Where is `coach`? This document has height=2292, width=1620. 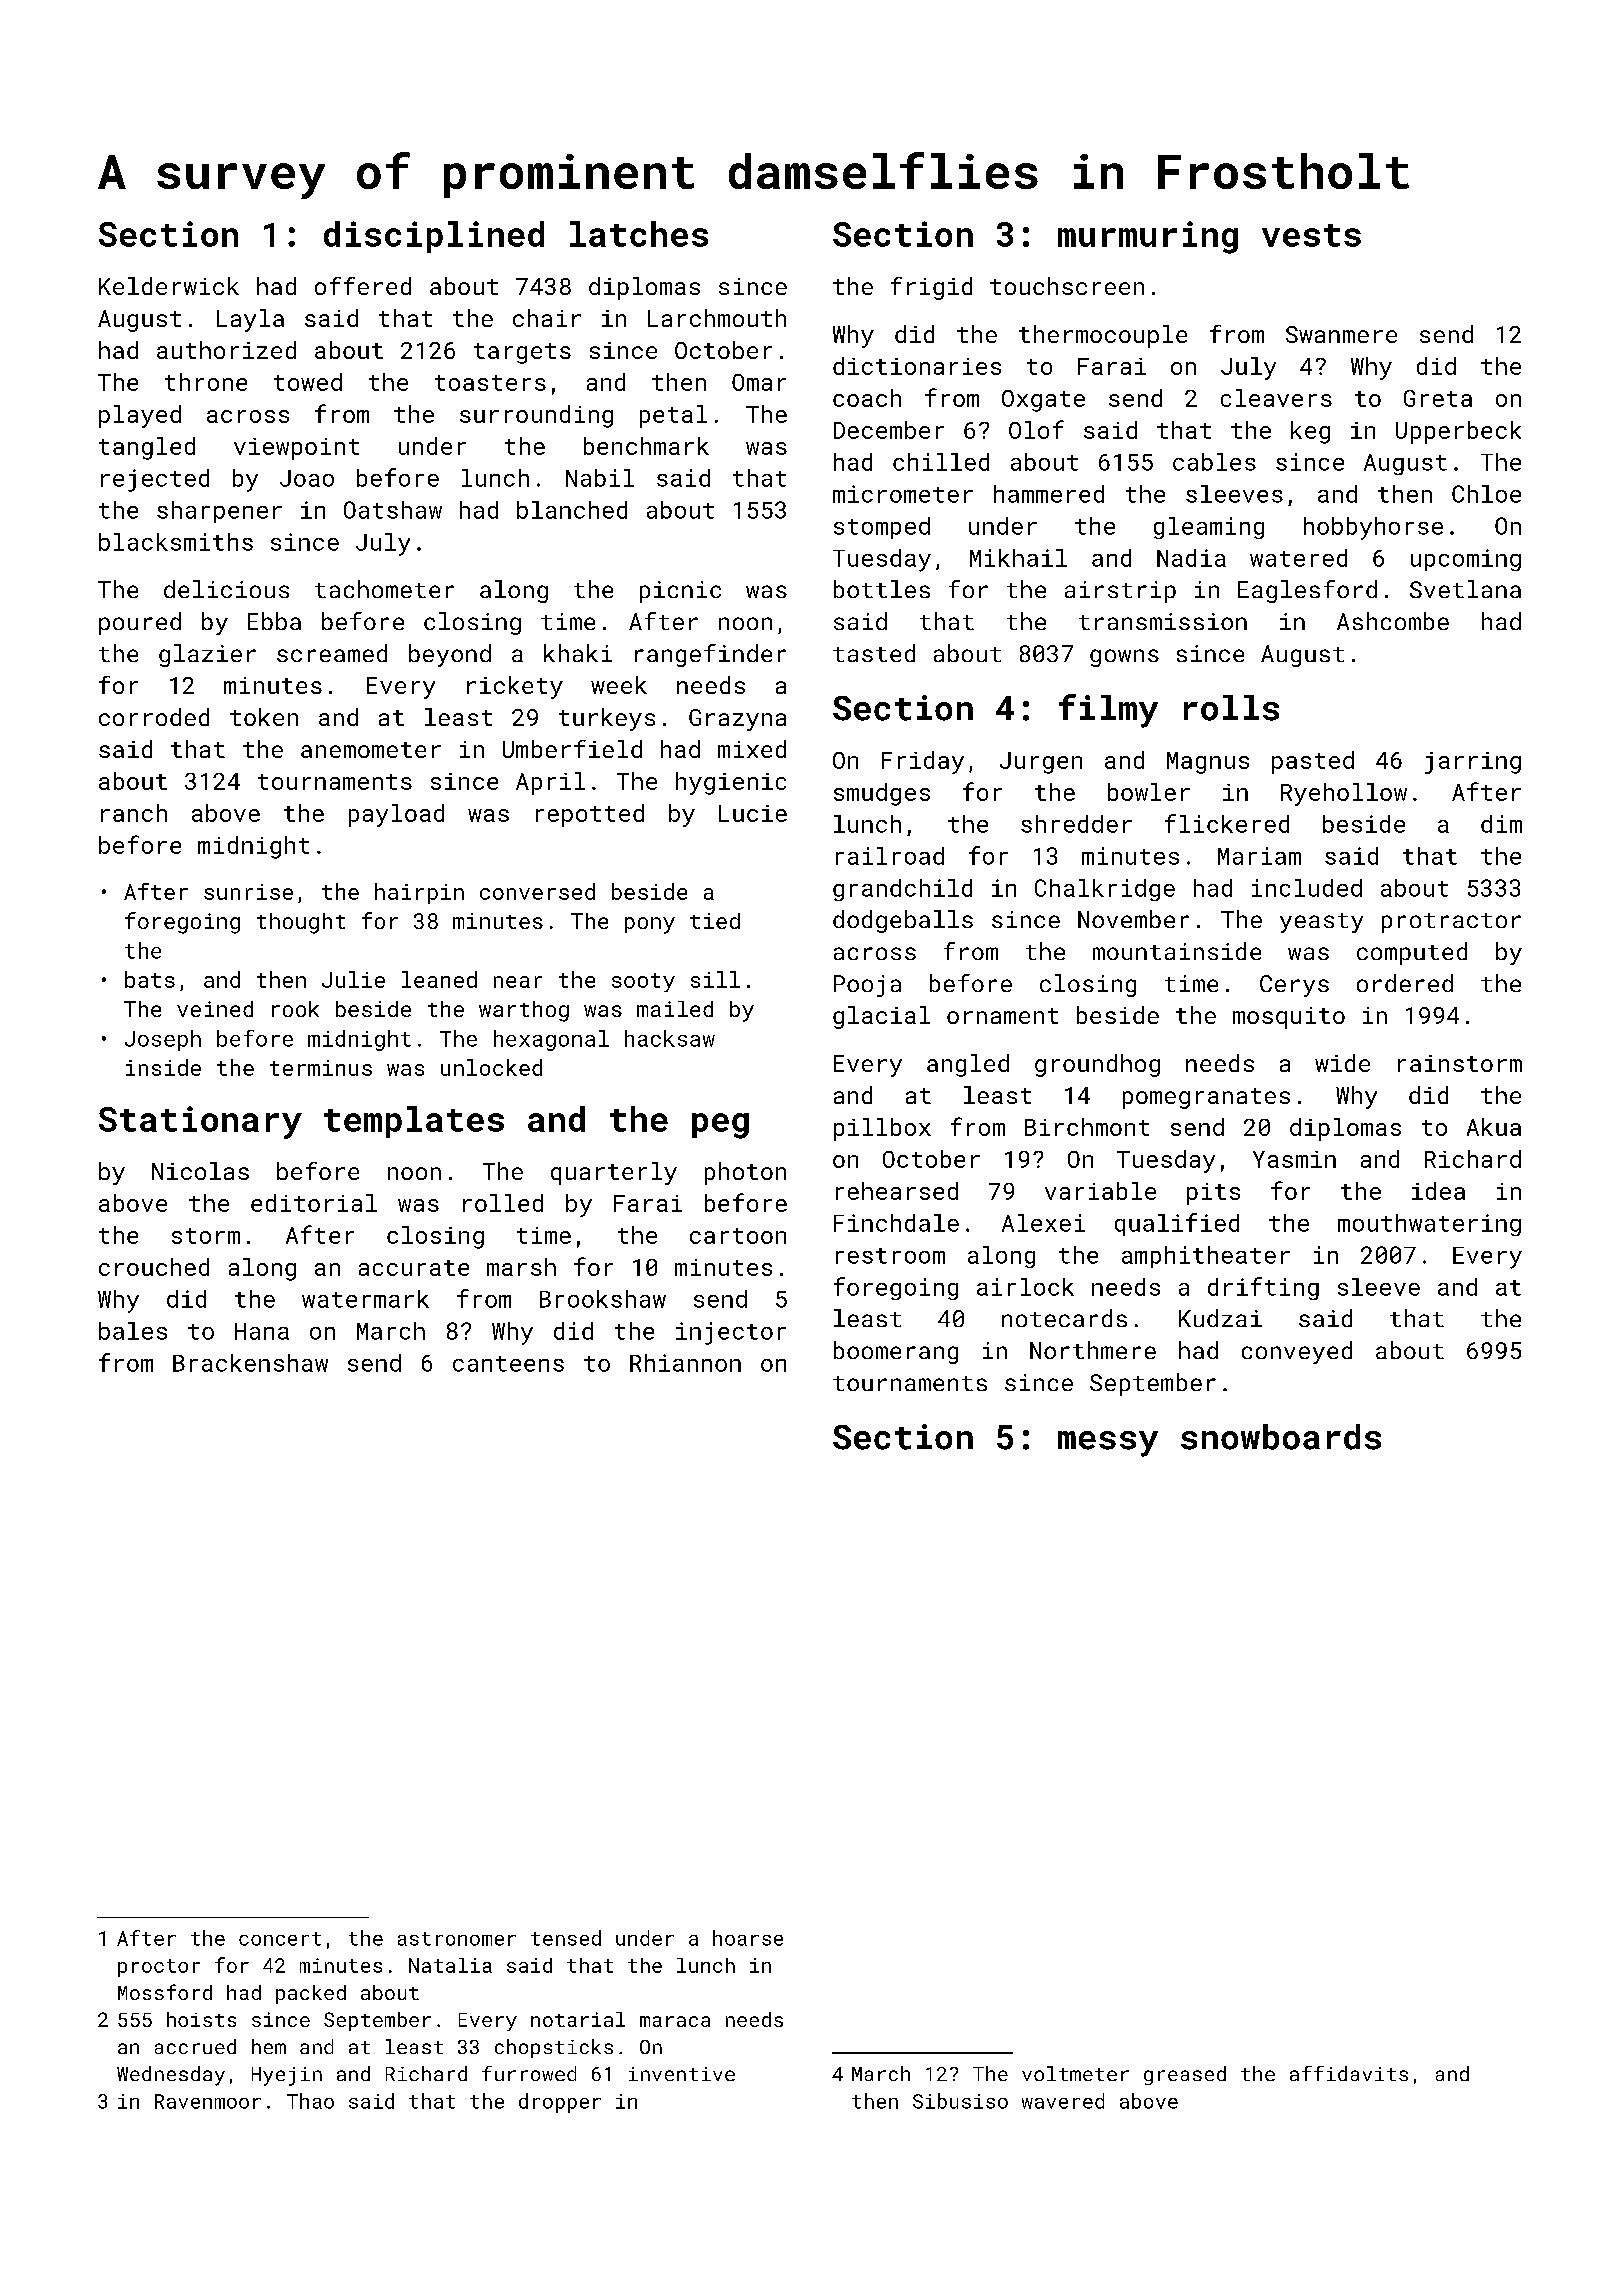 coach is located at coordinates (867, 398).
